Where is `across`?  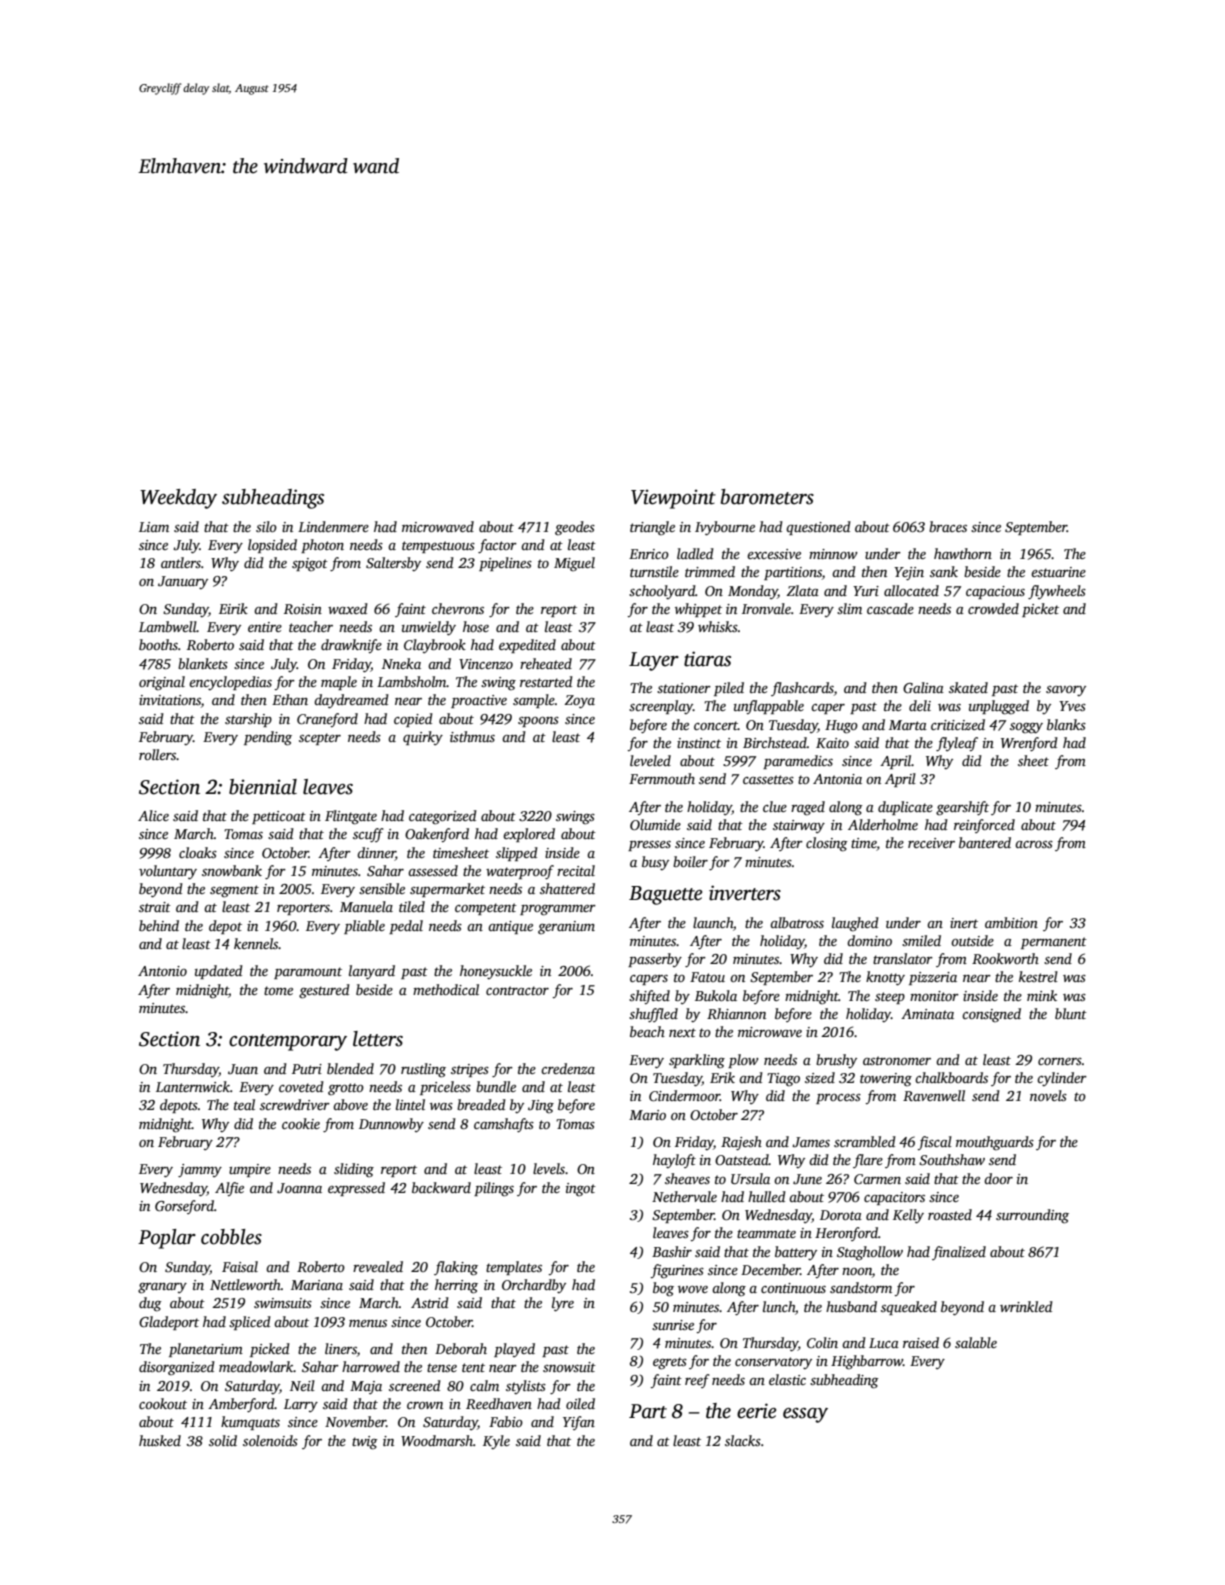
across is located at coordinates (1034, 844).
